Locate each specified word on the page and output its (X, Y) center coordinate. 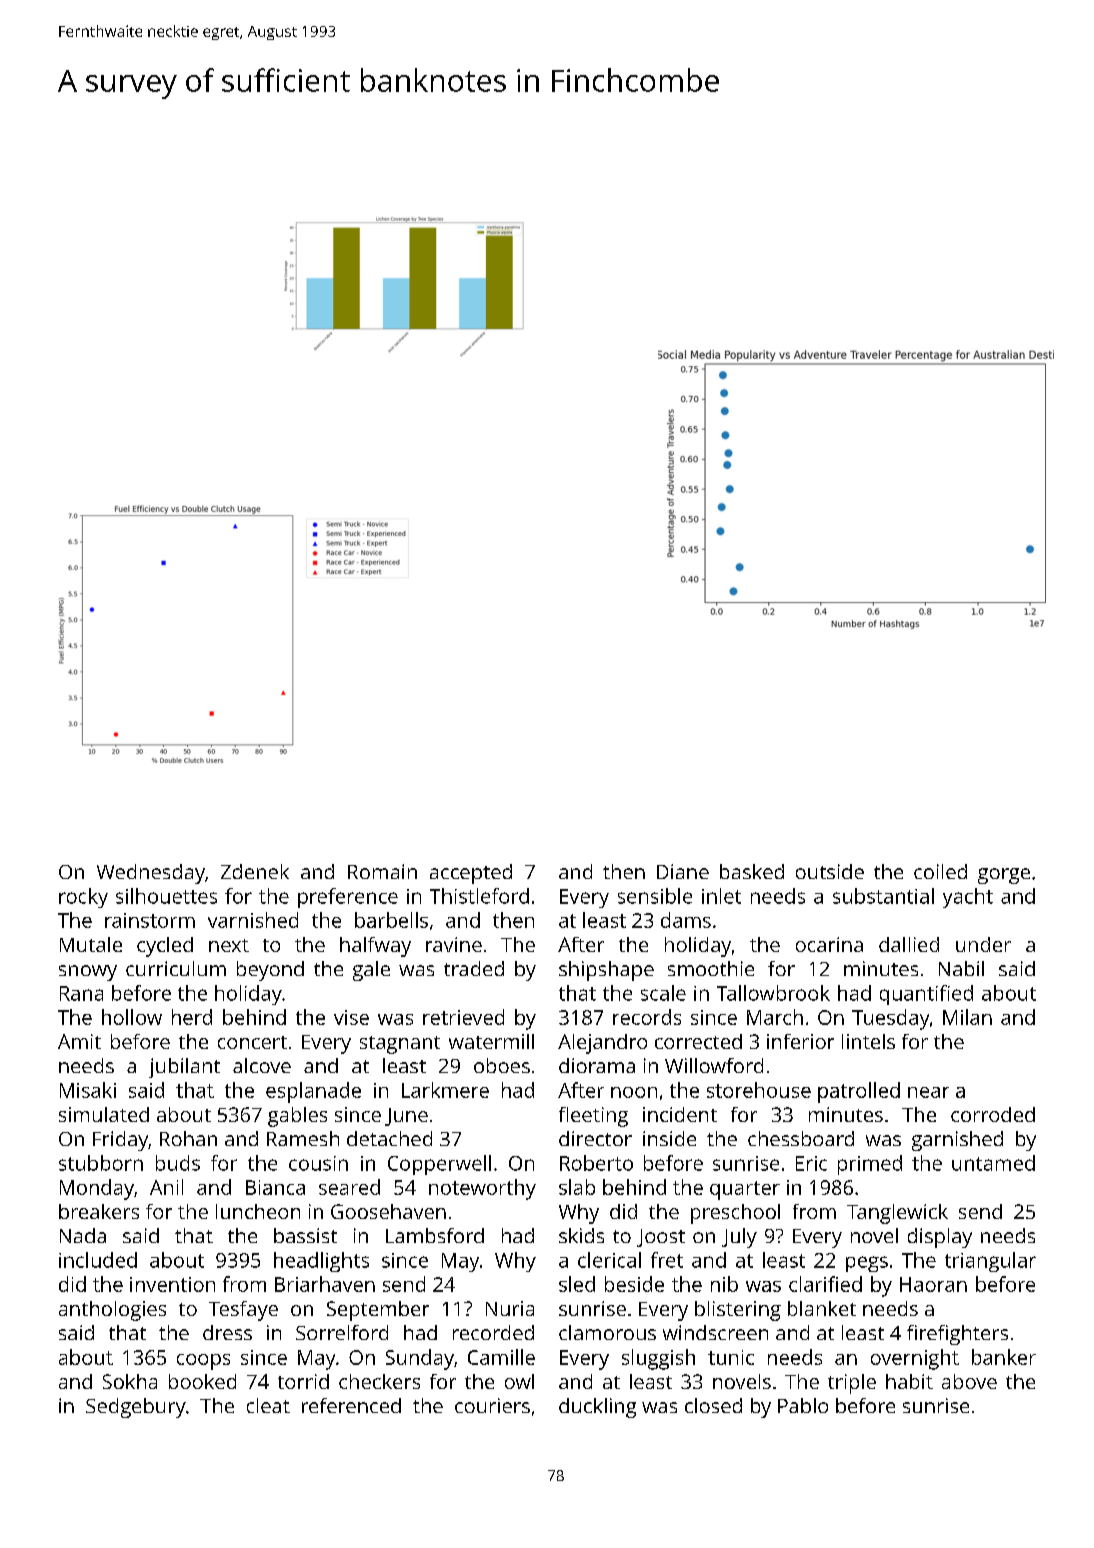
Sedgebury (136, 1408)
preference (348, 898)
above (969, 1381)
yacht (968, 898)
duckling (597, 1408)
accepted (471, 874)
